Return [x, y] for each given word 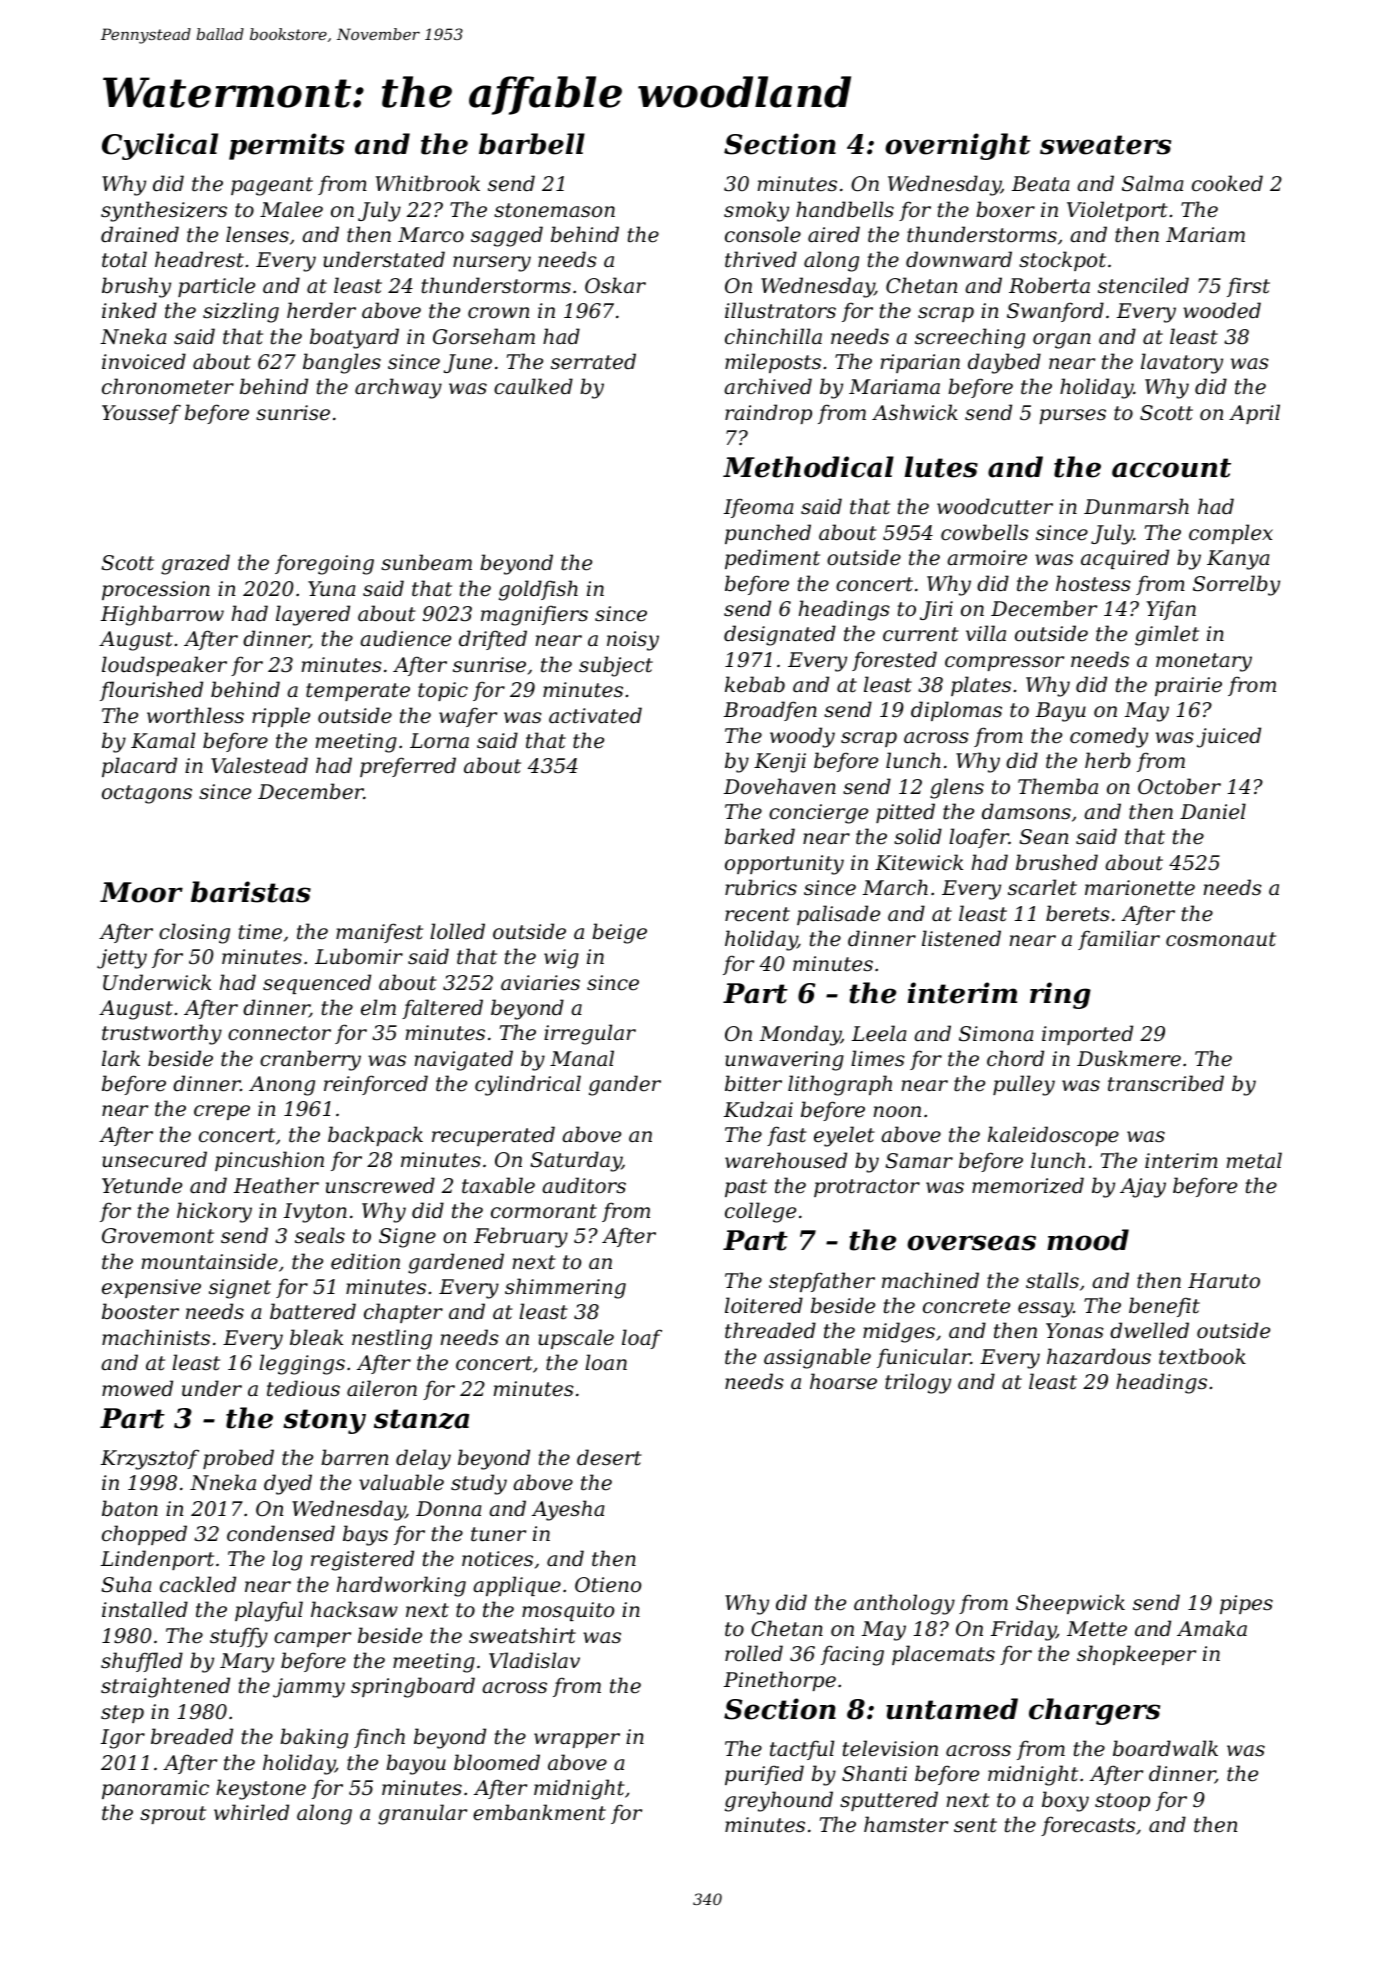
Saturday [576, 1161]
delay [423, 1459]
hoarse [843, 1381]
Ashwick [915, 412]
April [1254, 414]
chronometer [168, 386]
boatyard [354, 338]
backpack [375, 1136]
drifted [493, 640]
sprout [173, 1815]
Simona [996, 1034]
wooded [1222, 310]
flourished [151, 691]
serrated [593, 361]
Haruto [1224, 1281]
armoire [987, 558]
